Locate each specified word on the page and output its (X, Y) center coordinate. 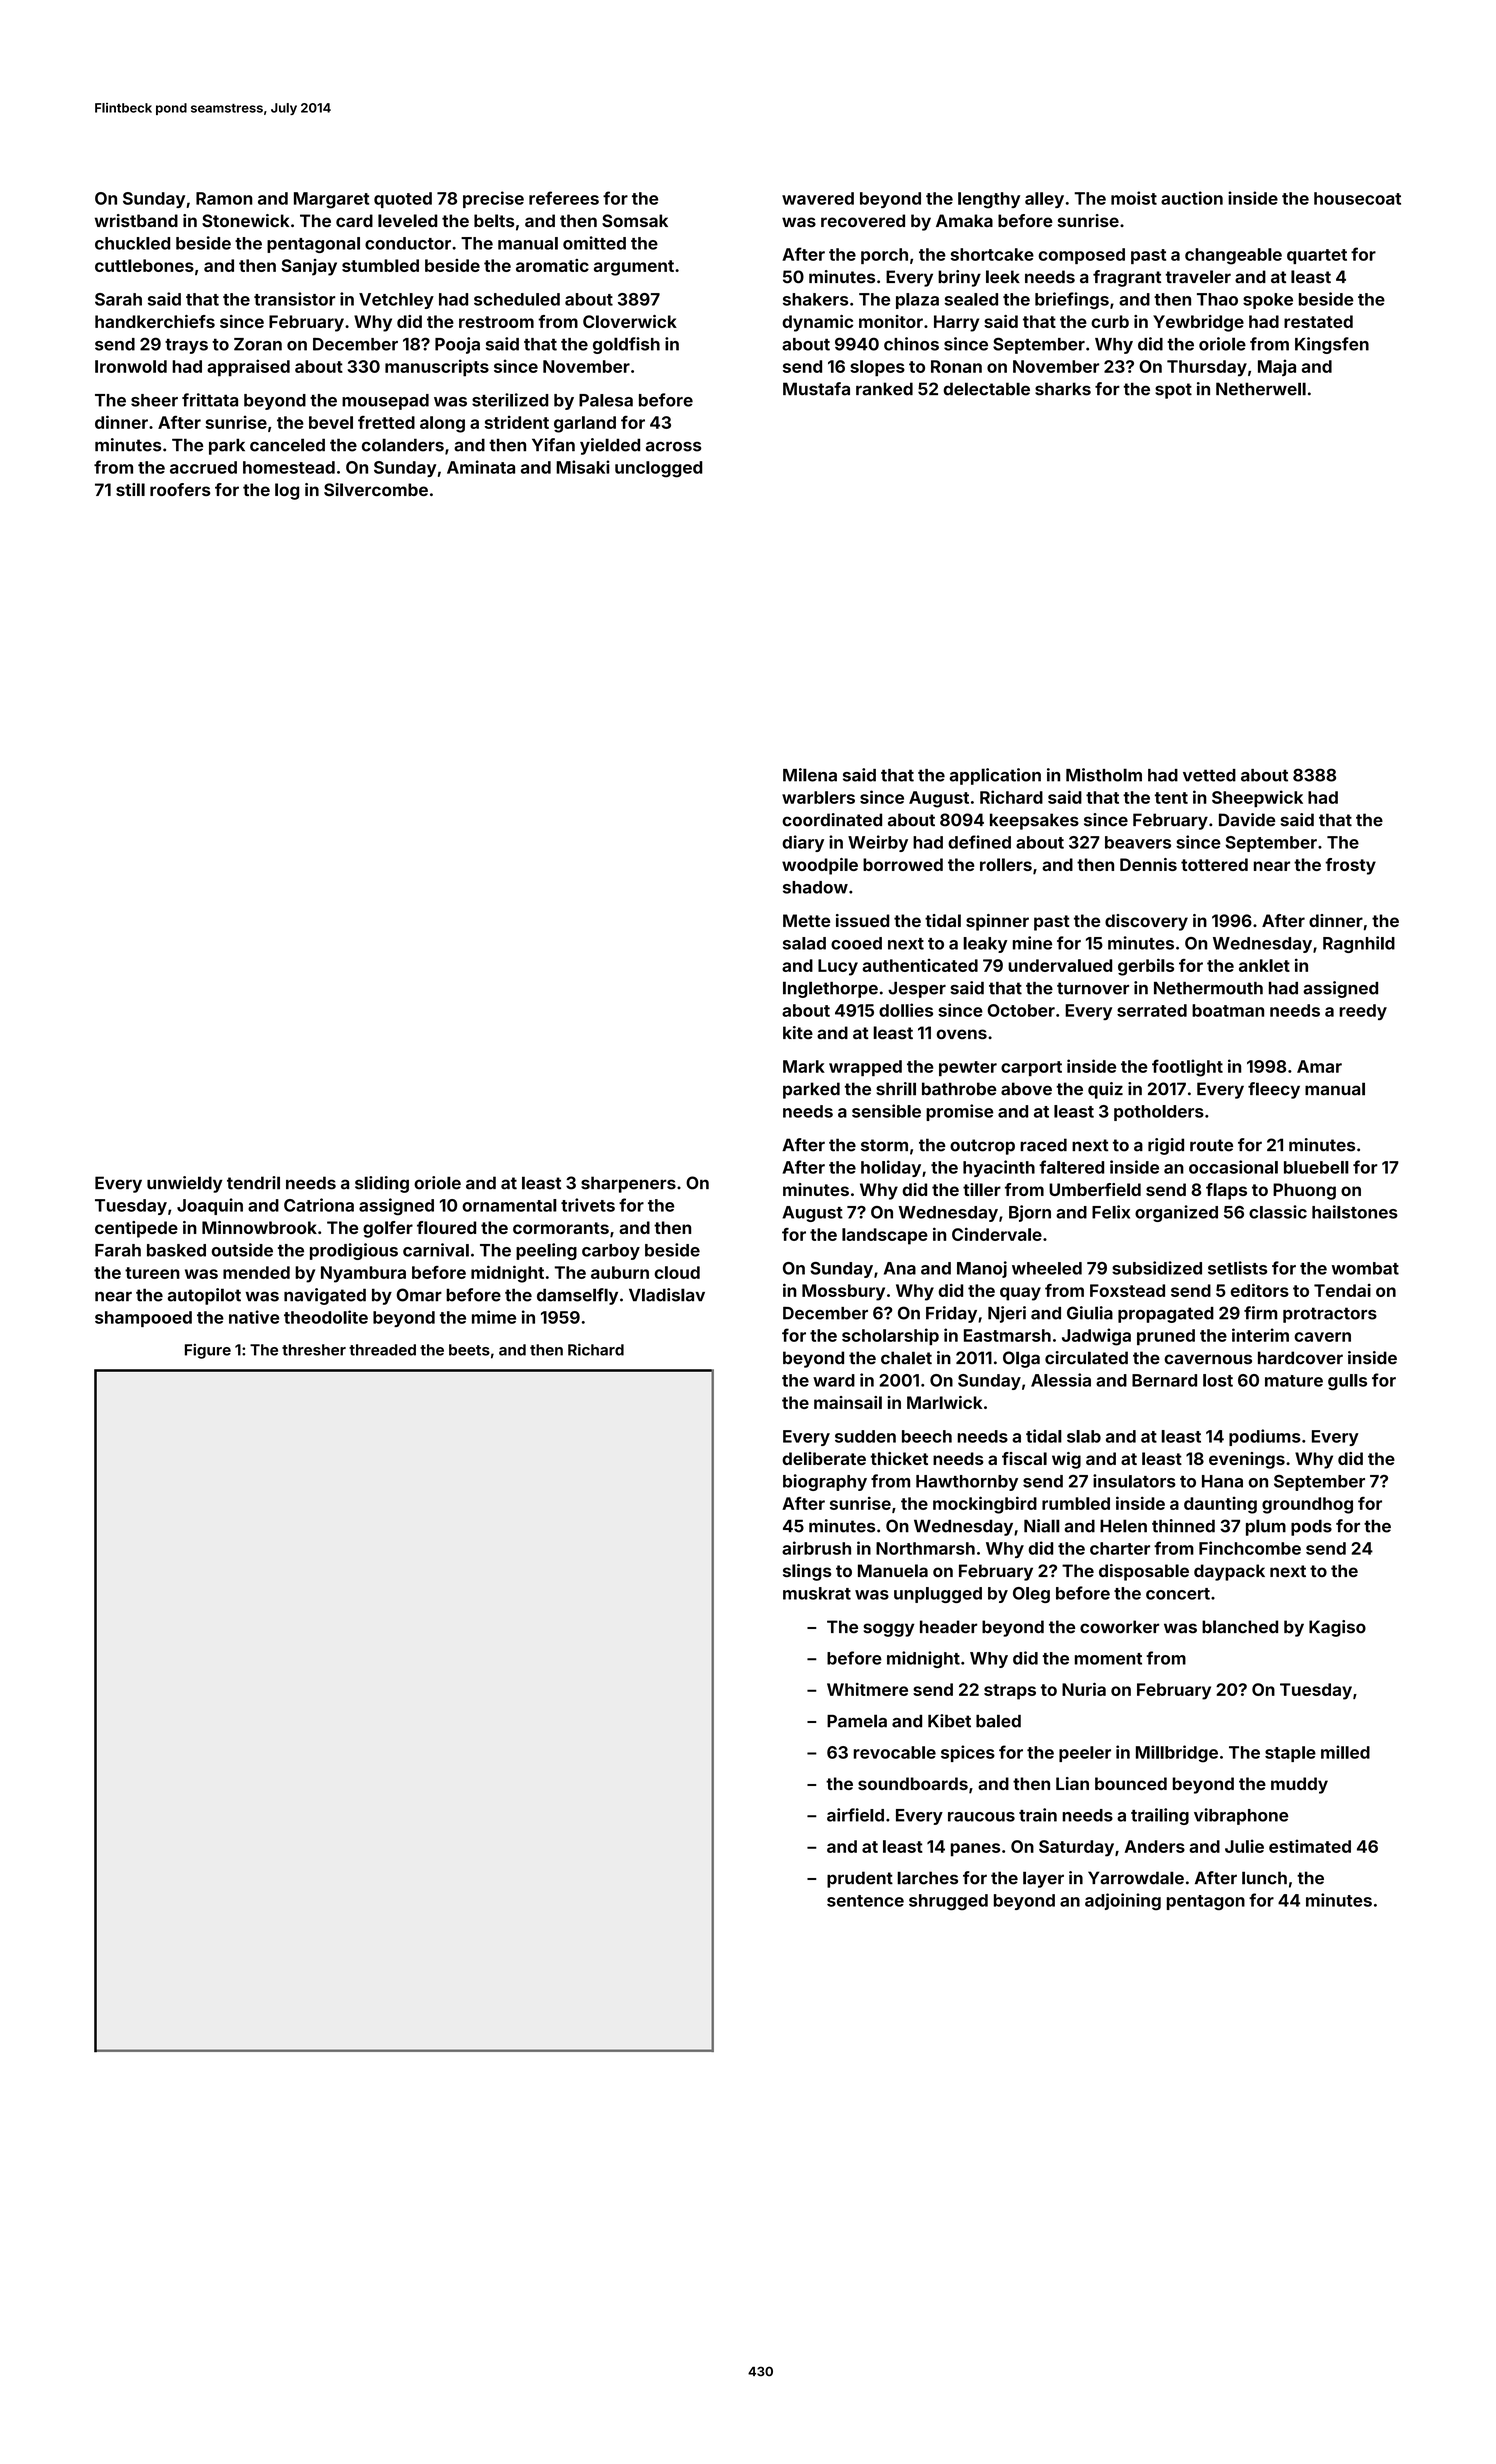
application (995, 776)
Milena (810, 775)
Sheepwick (1257, 798)
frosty (1350, 866)
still (130, 489)
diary (803, 843)
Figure (208, 1351)
